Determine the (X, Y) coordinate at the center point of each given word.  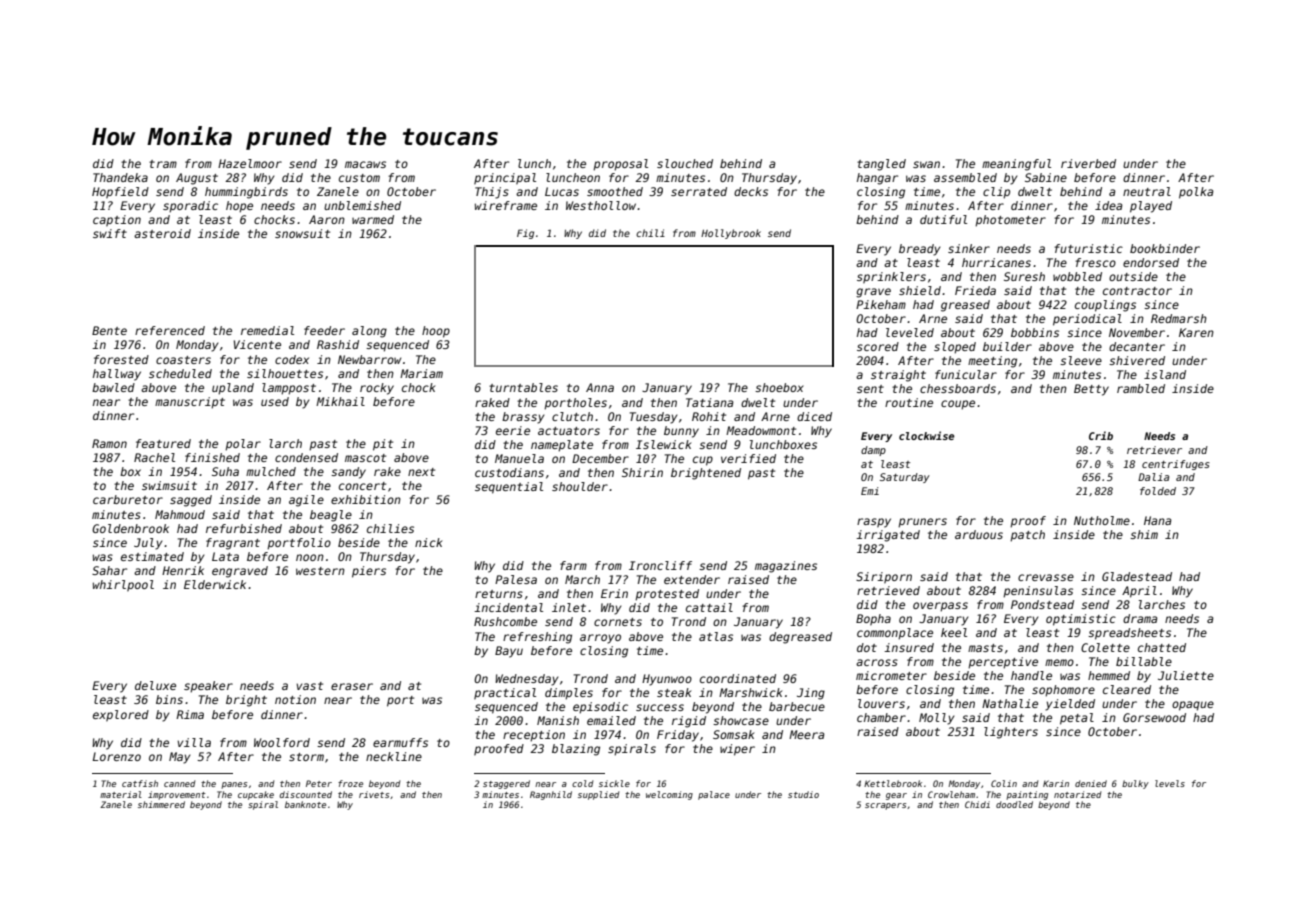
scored (878, 346)
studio (803, 794)
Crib (1101, 435)
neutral (1147, 191)
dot (867, 647)
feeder (324, 330)
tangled (881, 165)
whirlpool (123, 586)
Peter (319, 783)
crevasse (1046, 577)
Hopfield (120, 193)
